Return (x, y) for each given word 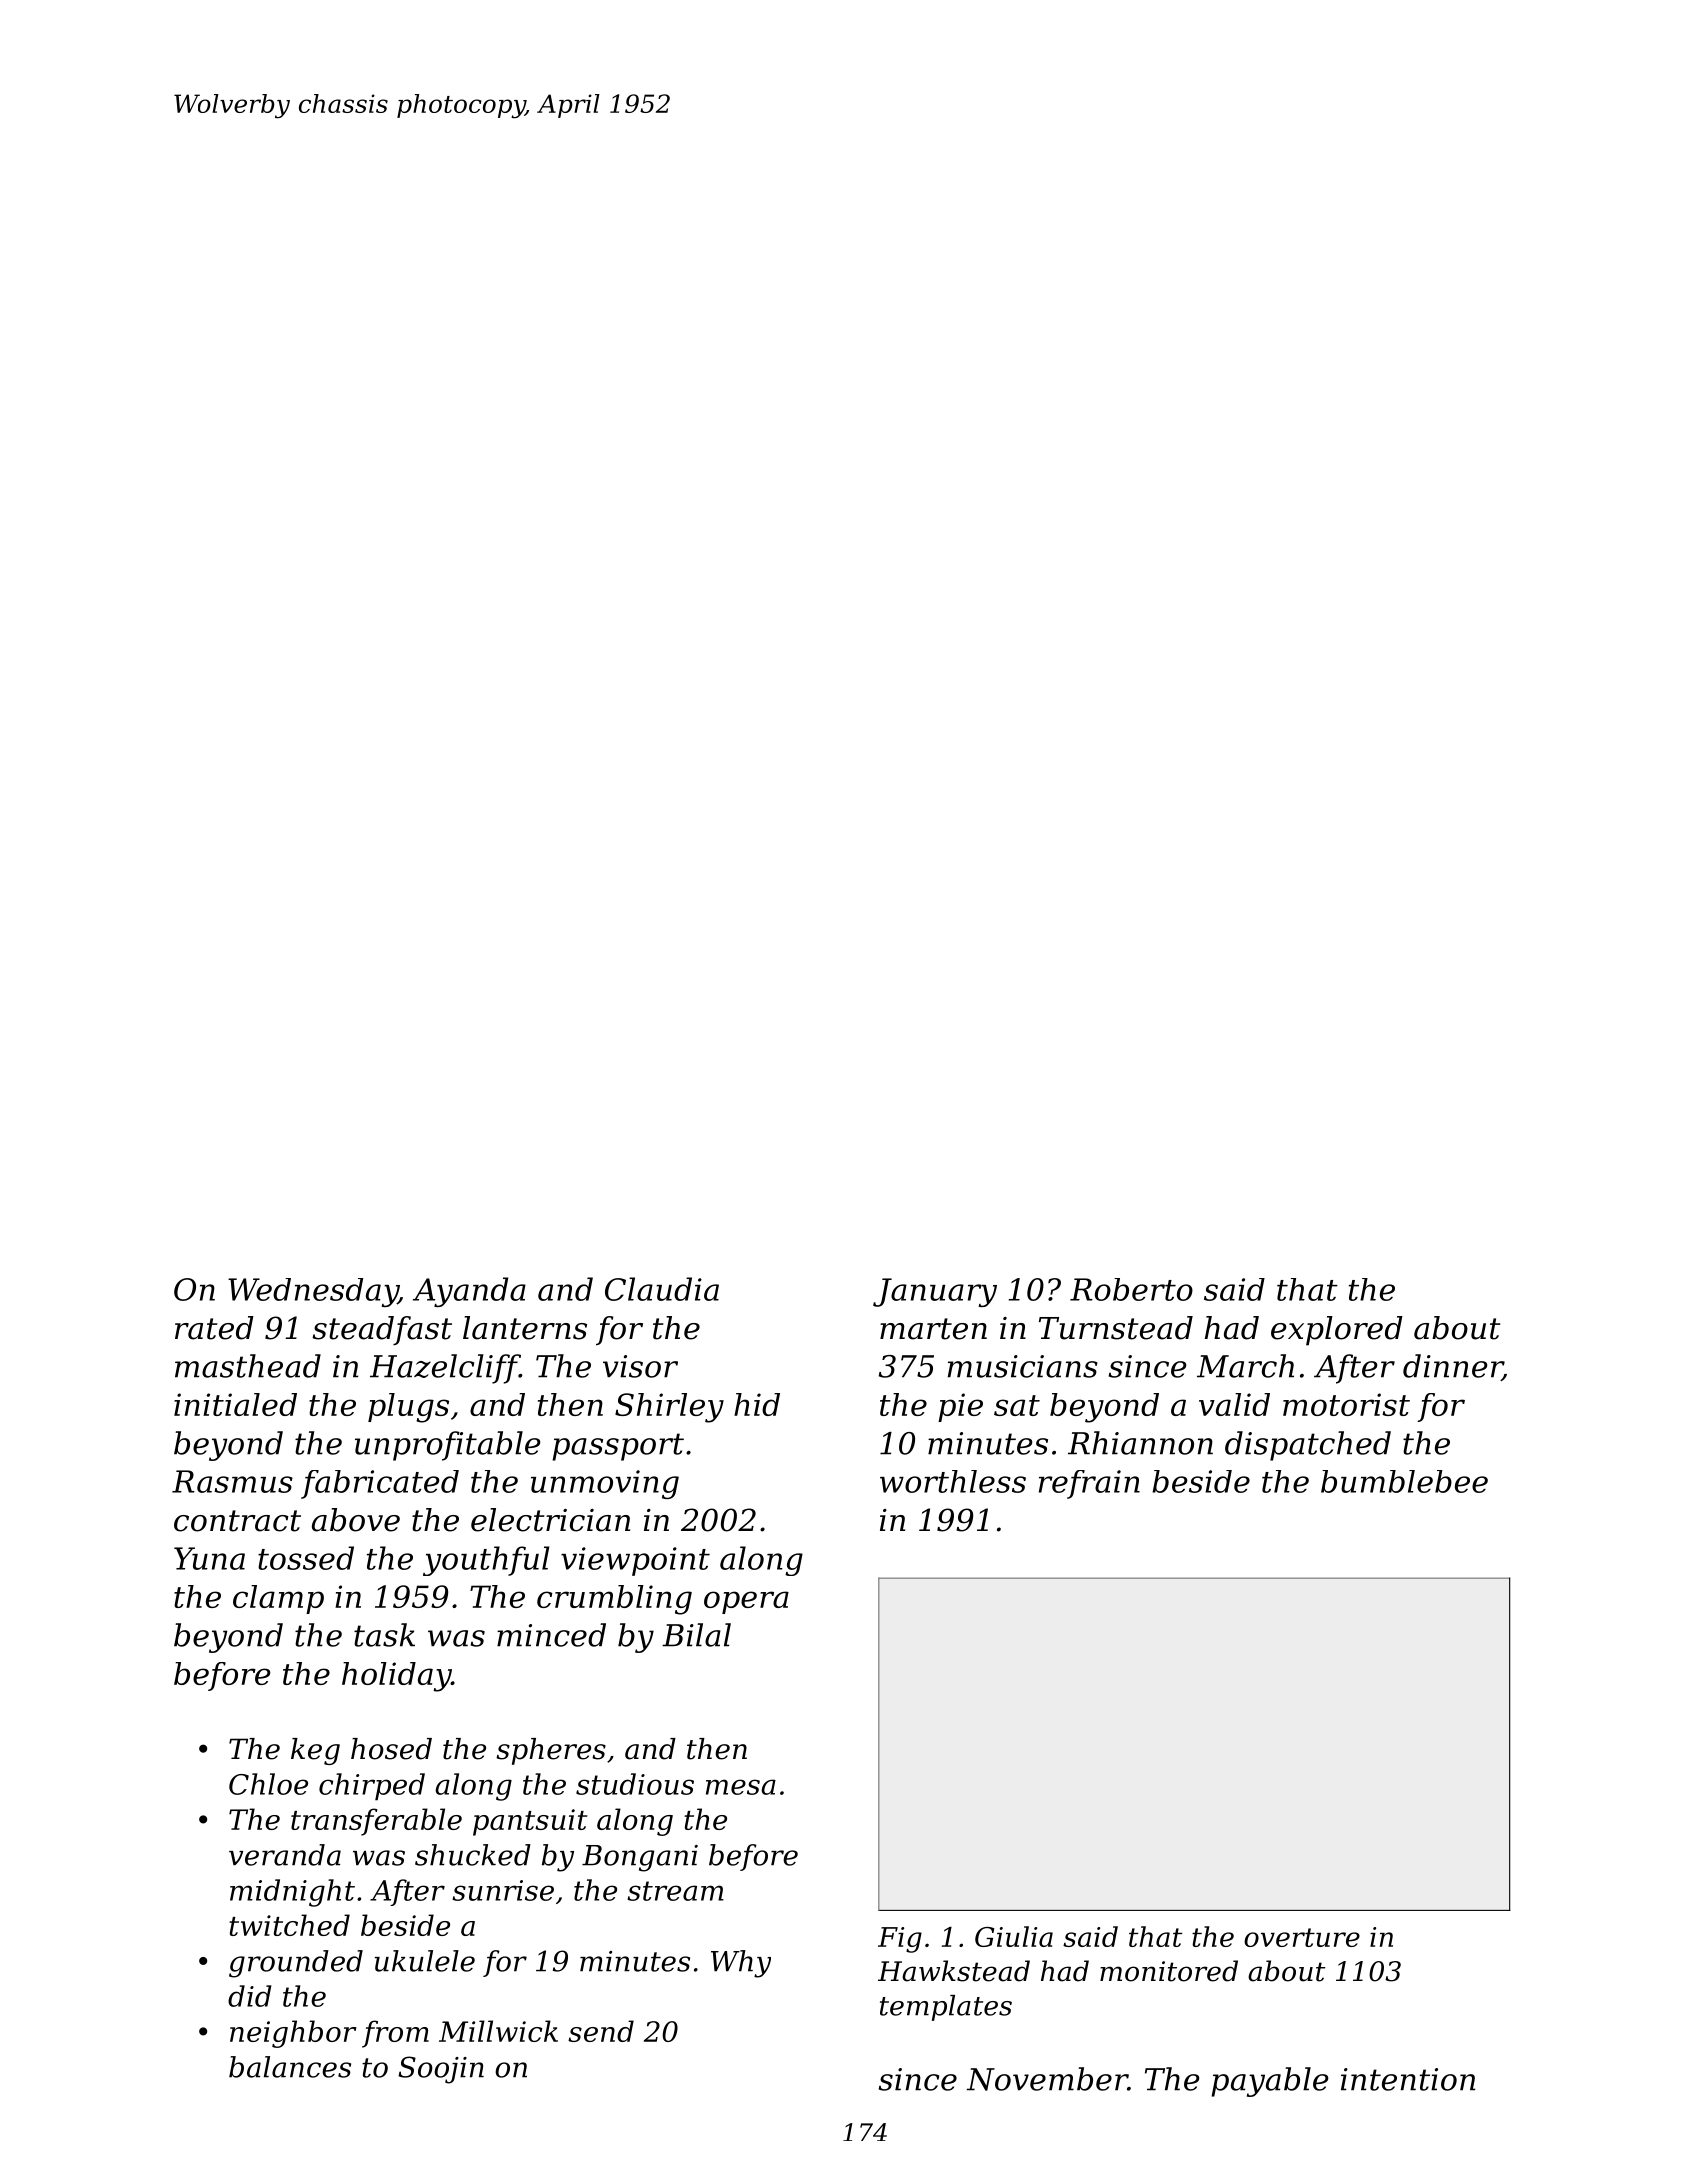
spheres (551, 1751)
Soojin (441, 2070)
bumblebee (1404, 1481)
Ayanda (469, 1292)
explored (1337, 1331)
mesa (741, 1787)
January (935, 1292)
